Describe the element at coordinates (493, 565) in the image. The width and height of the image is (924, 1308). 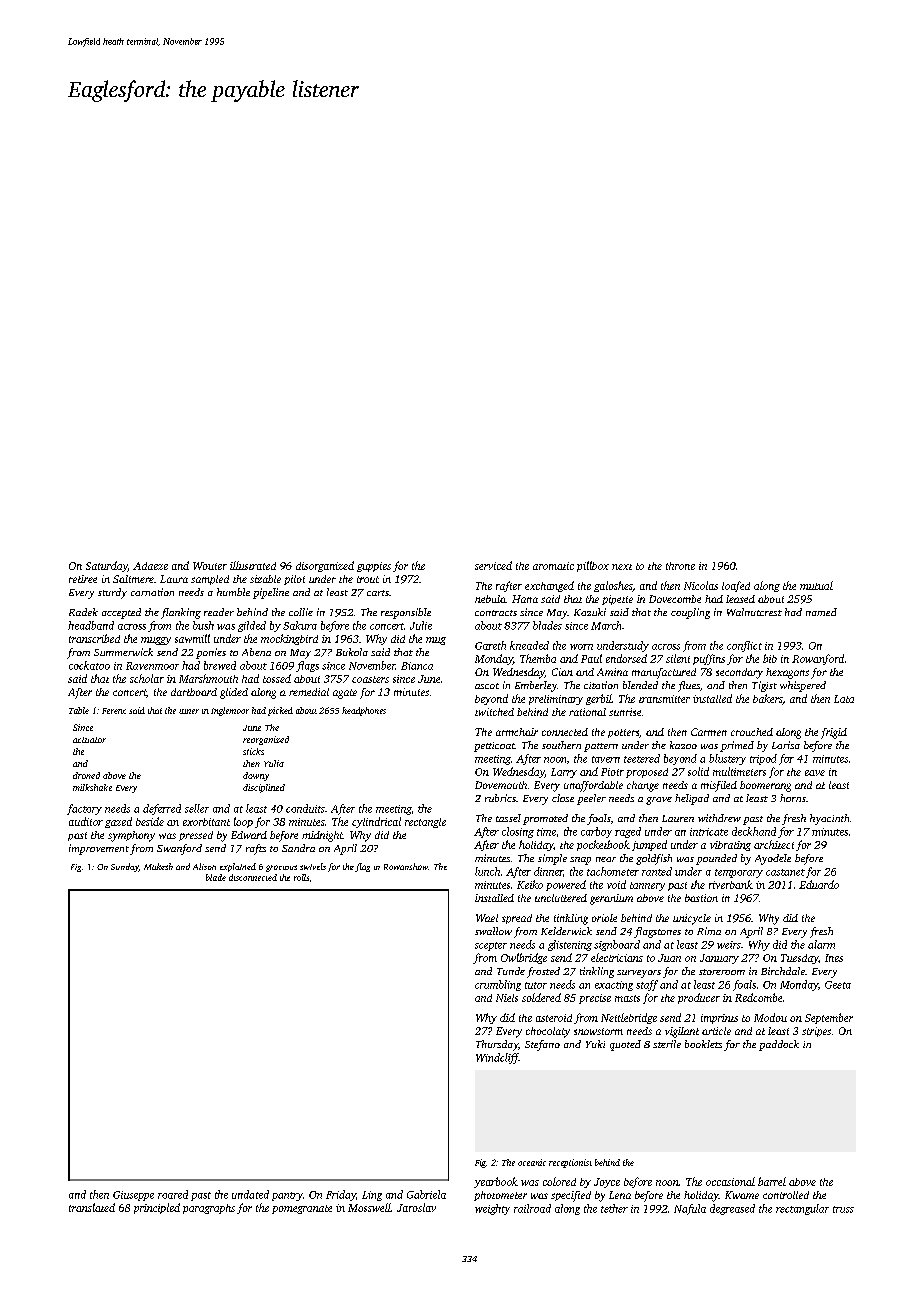
I see `serviced` at that location.
